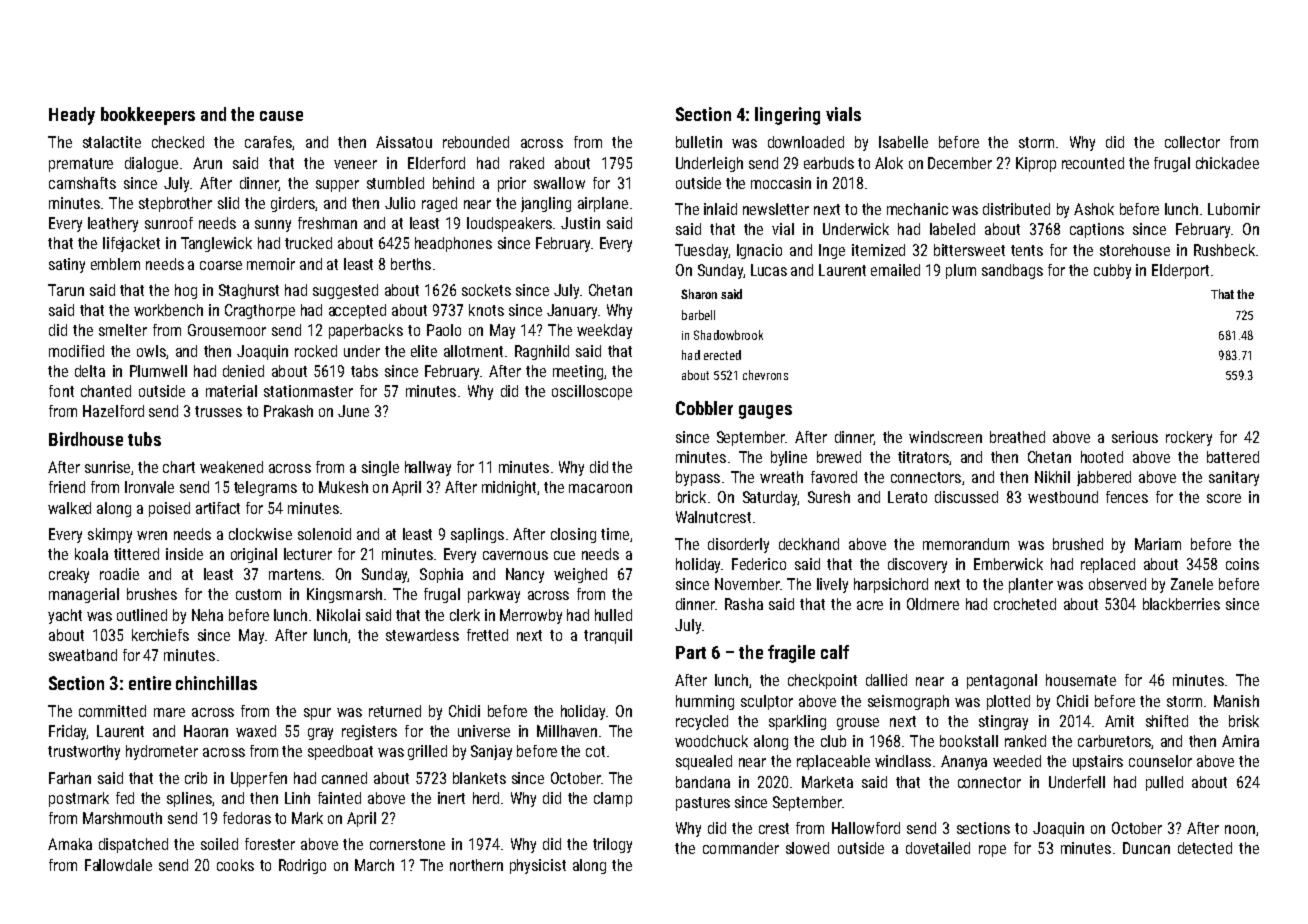  I want to click on leathery, so click(113, 224).
